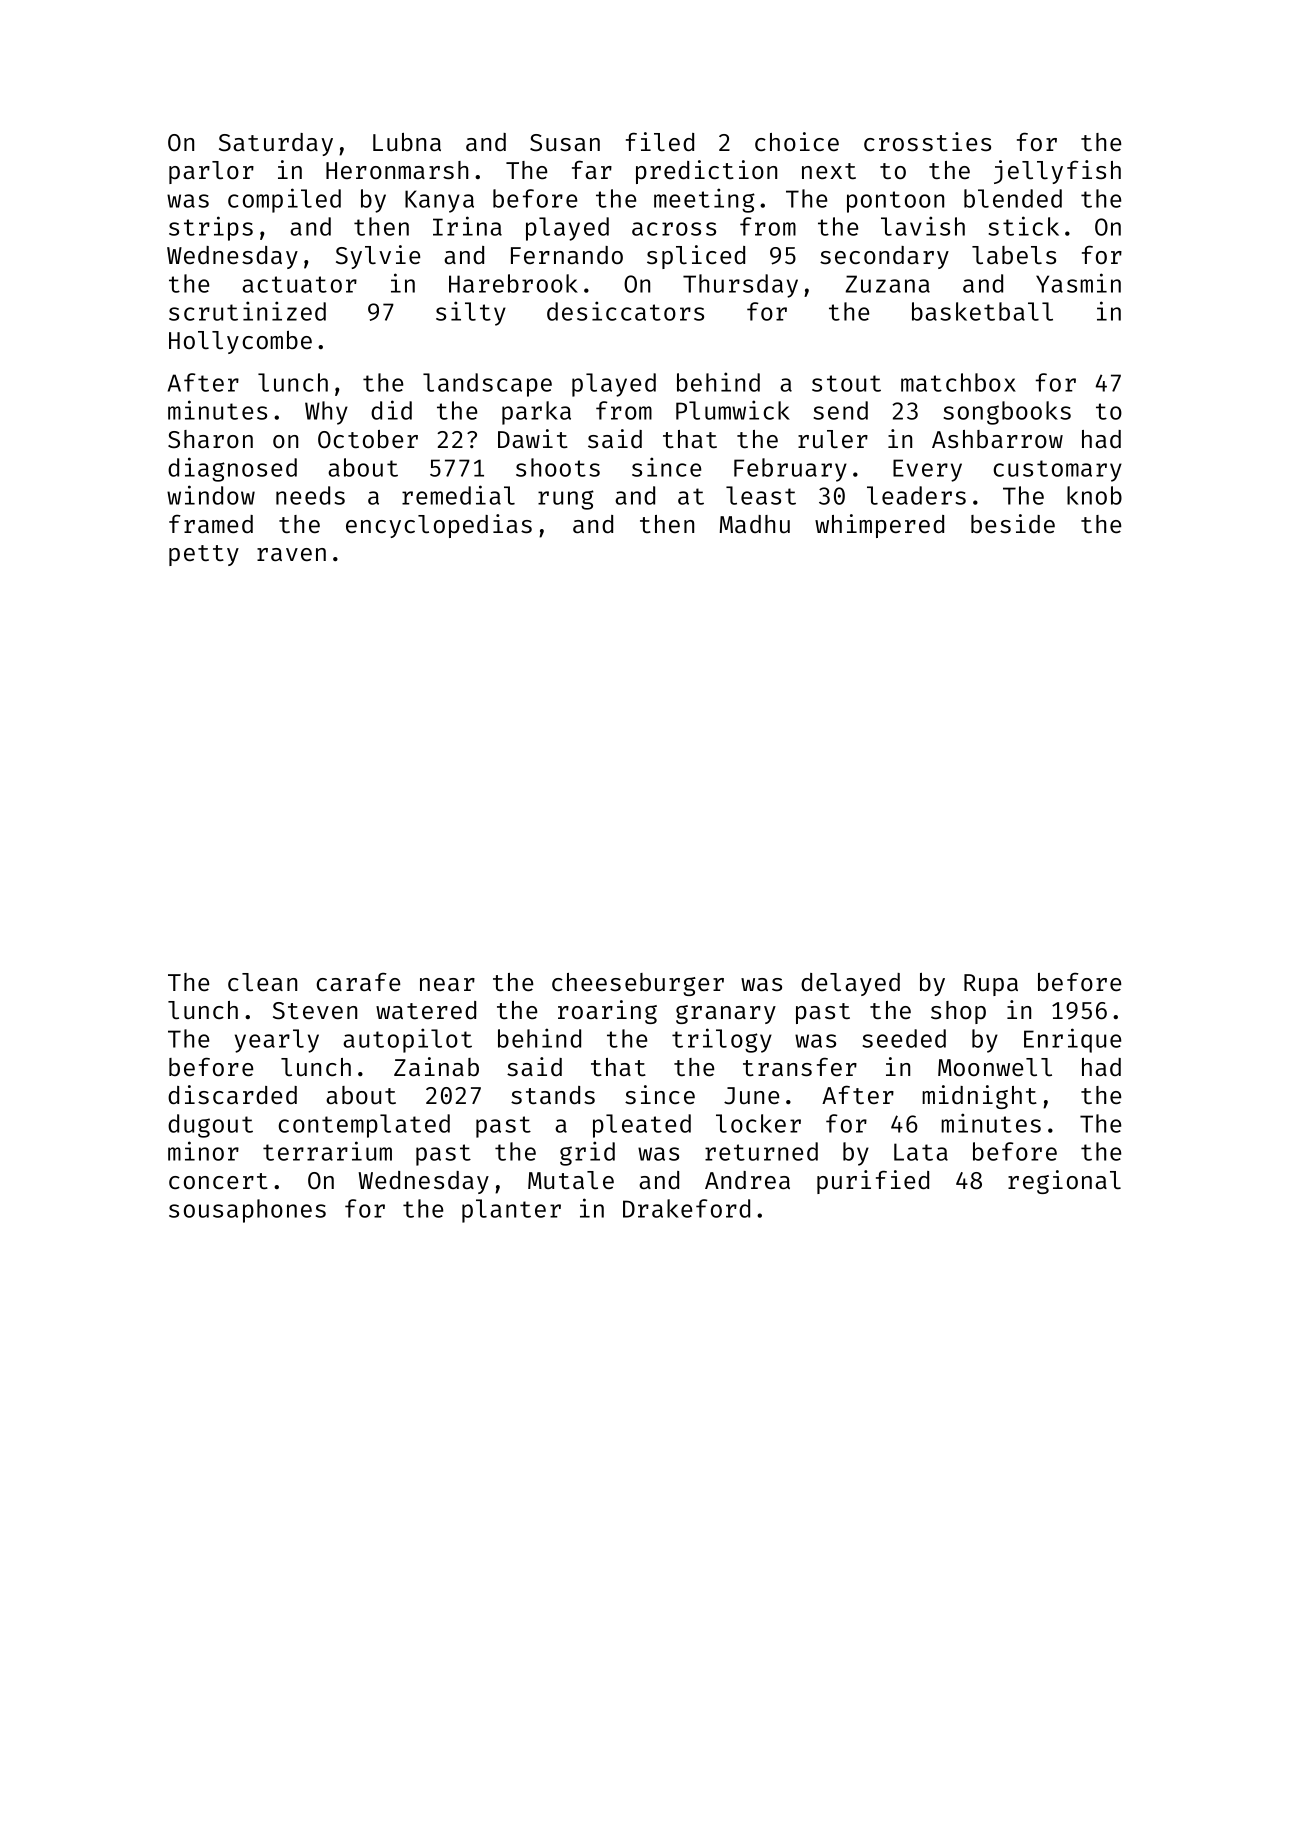 The width and height of the screenshot is (1291, 1826). Describe the element at coordinates (247, 1211) in the screenshot. I see `sousaphones` at that location.
